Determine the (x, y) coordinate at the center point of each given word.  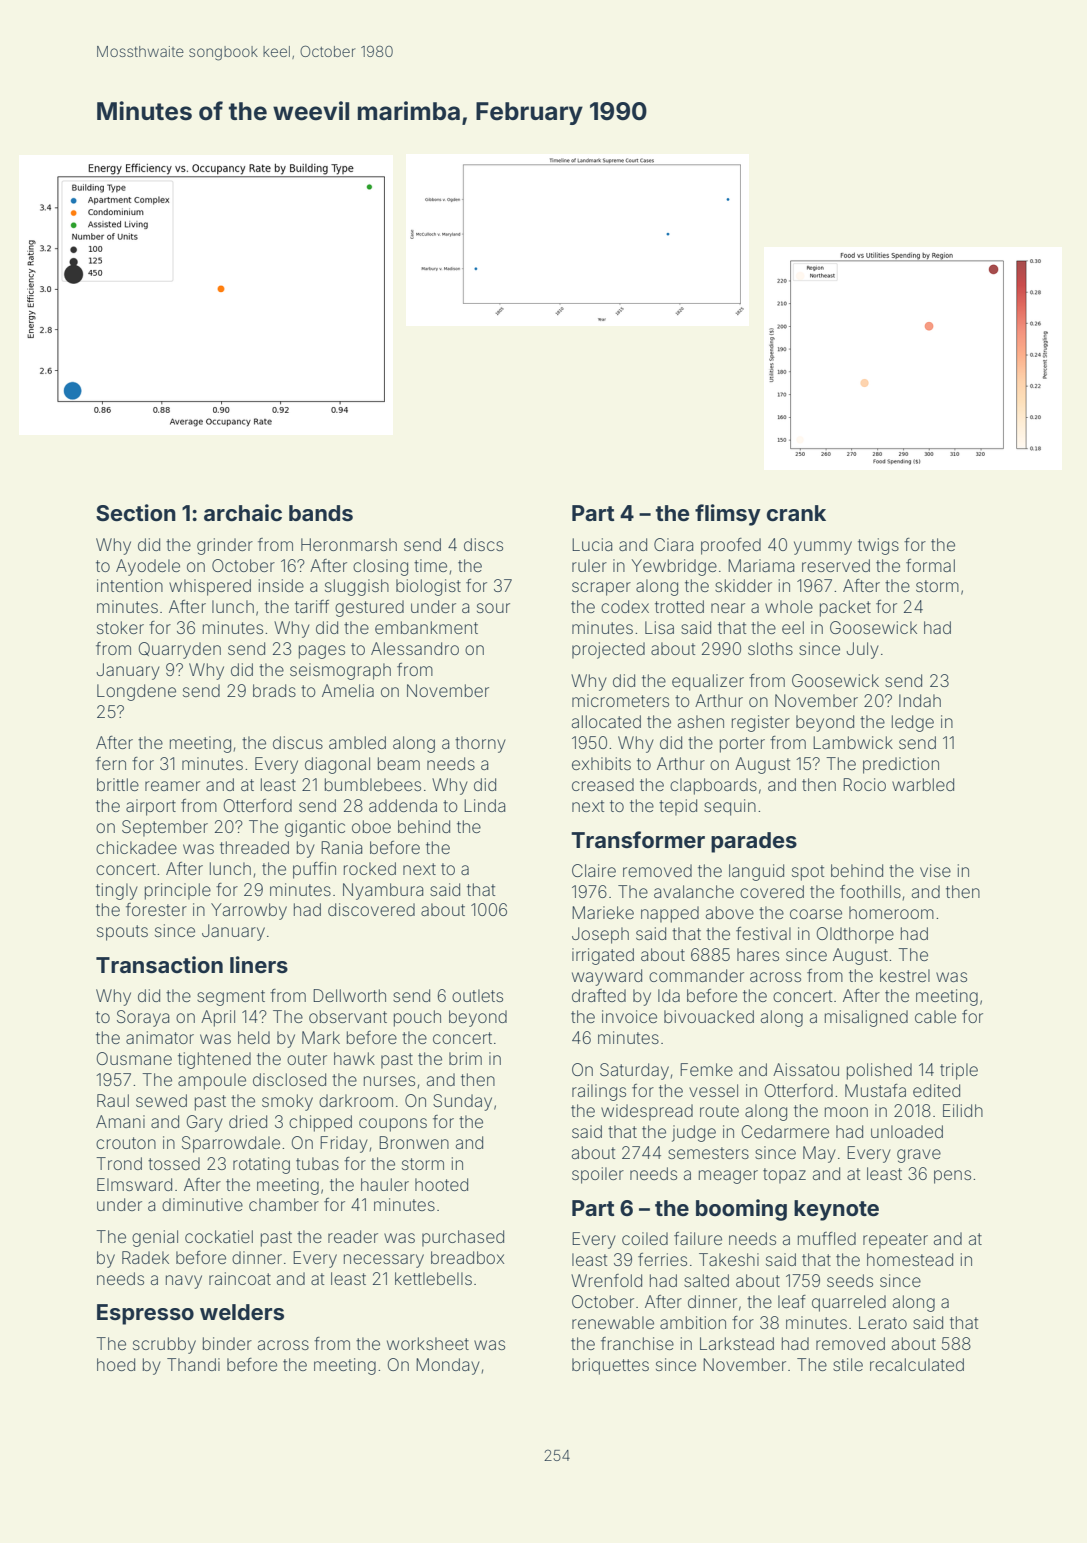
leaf (792, 1301)
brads (274, 690)
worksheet (428, 1343)
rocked (370, 868)
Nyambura (383, 891)
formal (930, 565)
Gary (205, 1123)
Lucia (592, 544)
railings (599, 1092)
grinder (225, 546)
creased (603, 784)
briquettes (610, 1366)
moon (846, 1112)
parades (754, 842)
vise (935, 870)
